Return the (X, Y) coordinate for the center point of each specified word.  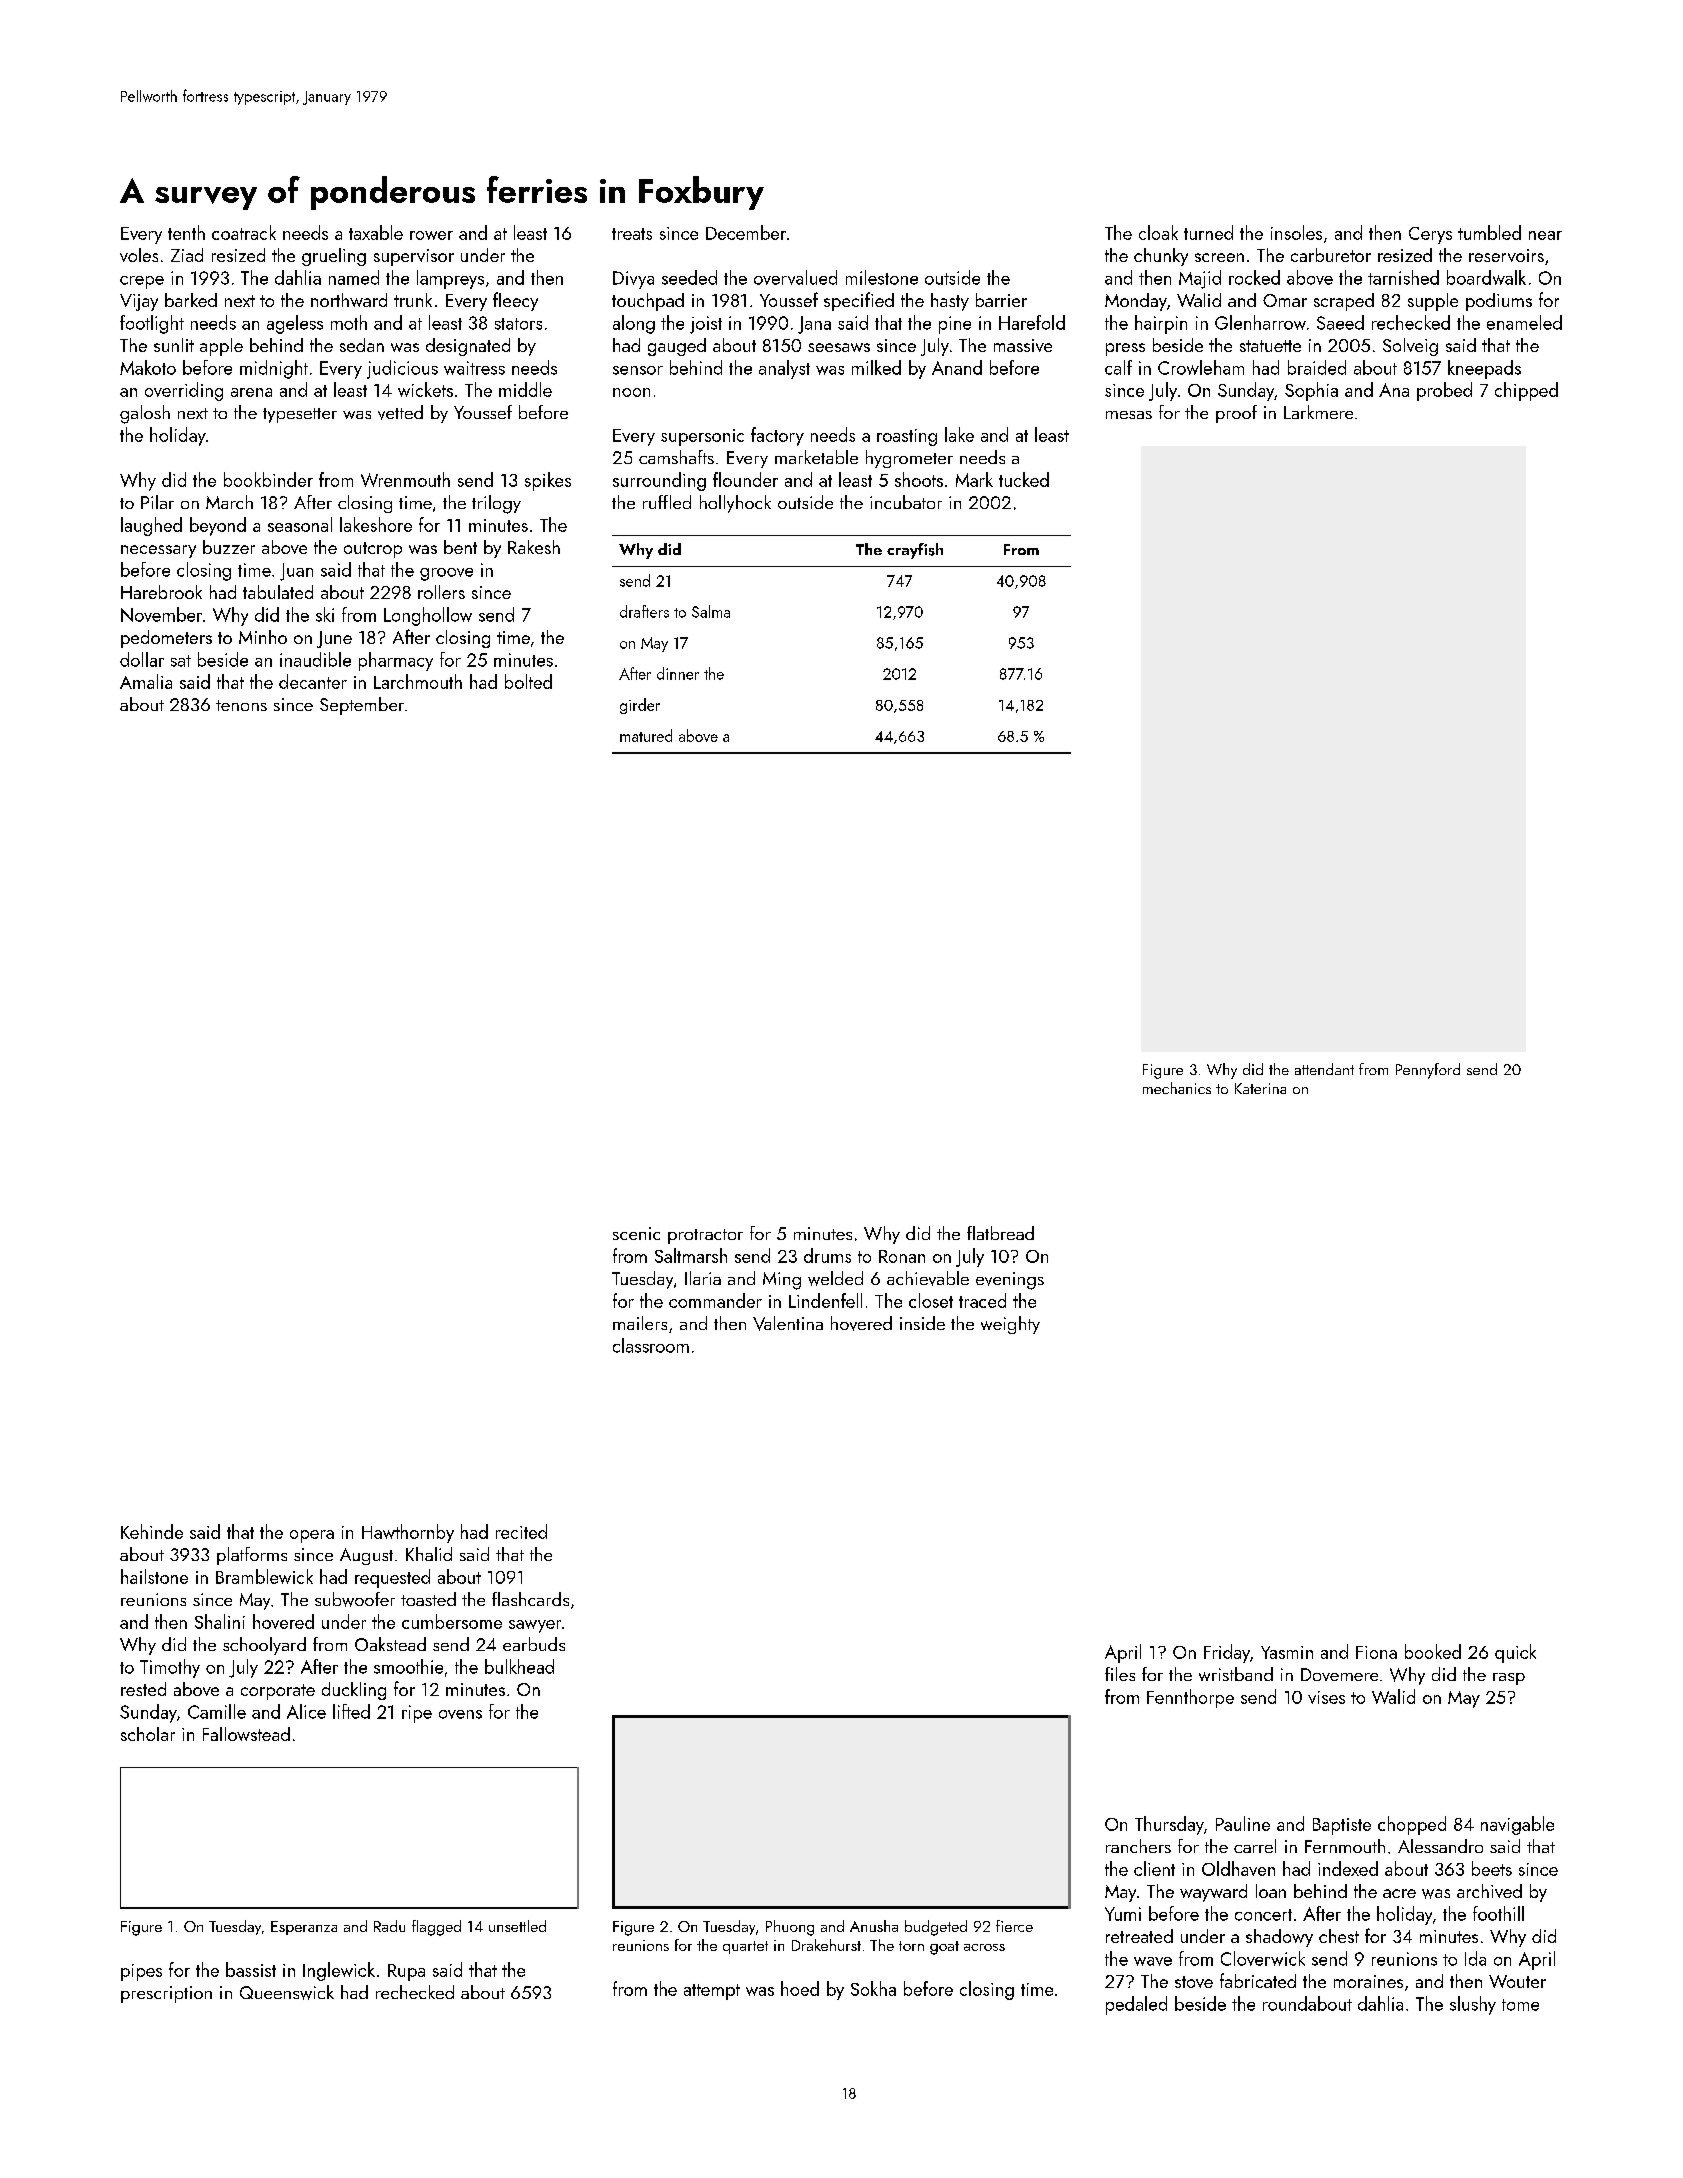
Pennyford (1428, 1071)
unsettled (517, 1926)
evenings (1010, 1281)
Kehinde (152, 1531)
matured (646, 735)
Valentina (788, 1323)
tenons (241, 705)
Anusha (874, 1926)
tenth (186, 232)
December (746, 232)
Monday (1136, 302)
